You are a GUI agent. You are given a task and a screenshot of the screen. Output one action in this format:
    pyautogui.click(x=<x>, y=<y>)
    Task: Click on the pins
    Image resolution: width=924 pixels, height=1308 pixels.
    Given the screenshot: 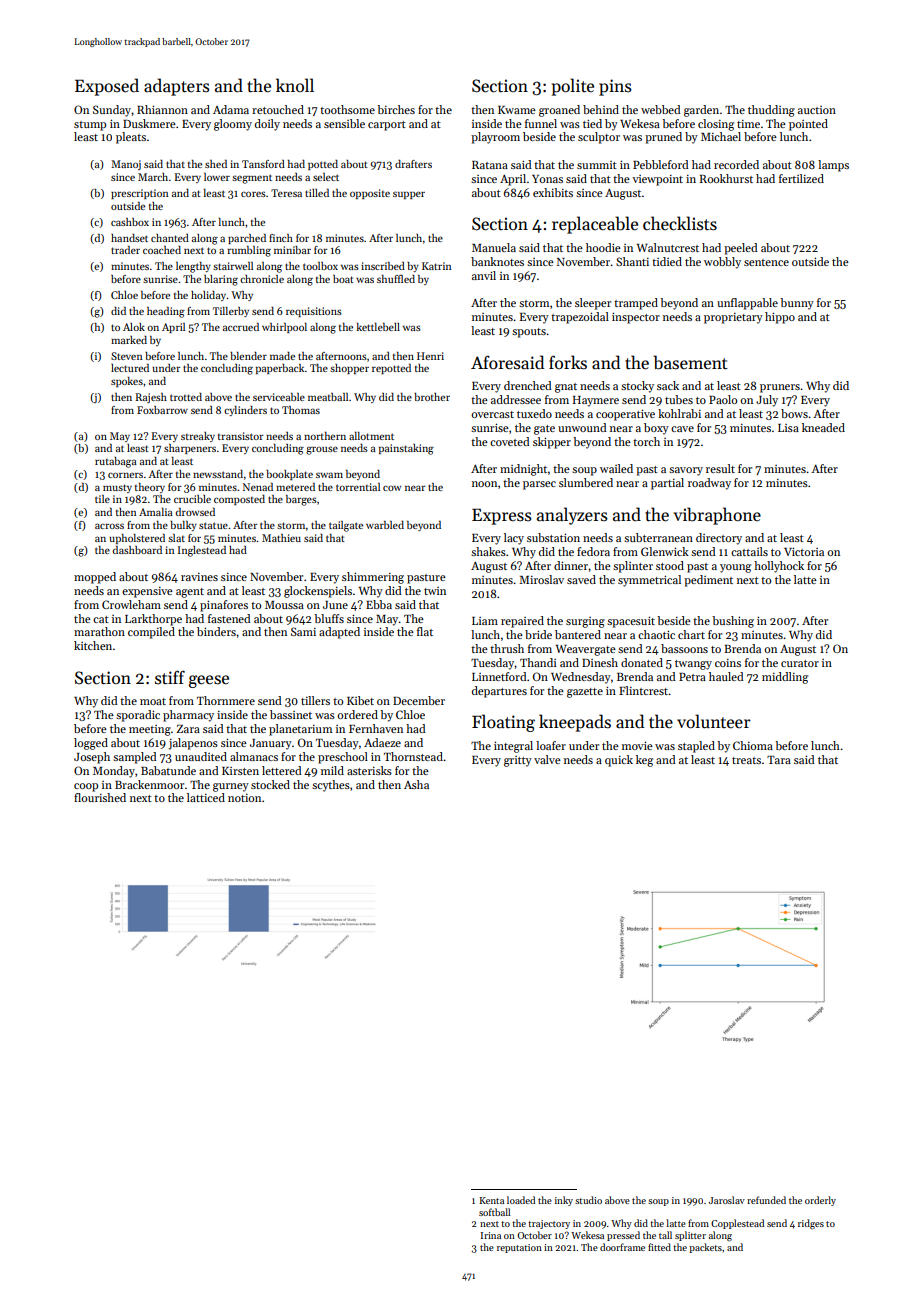 What is the action you would take?
    pyautogui.click(x=615, y=87)
